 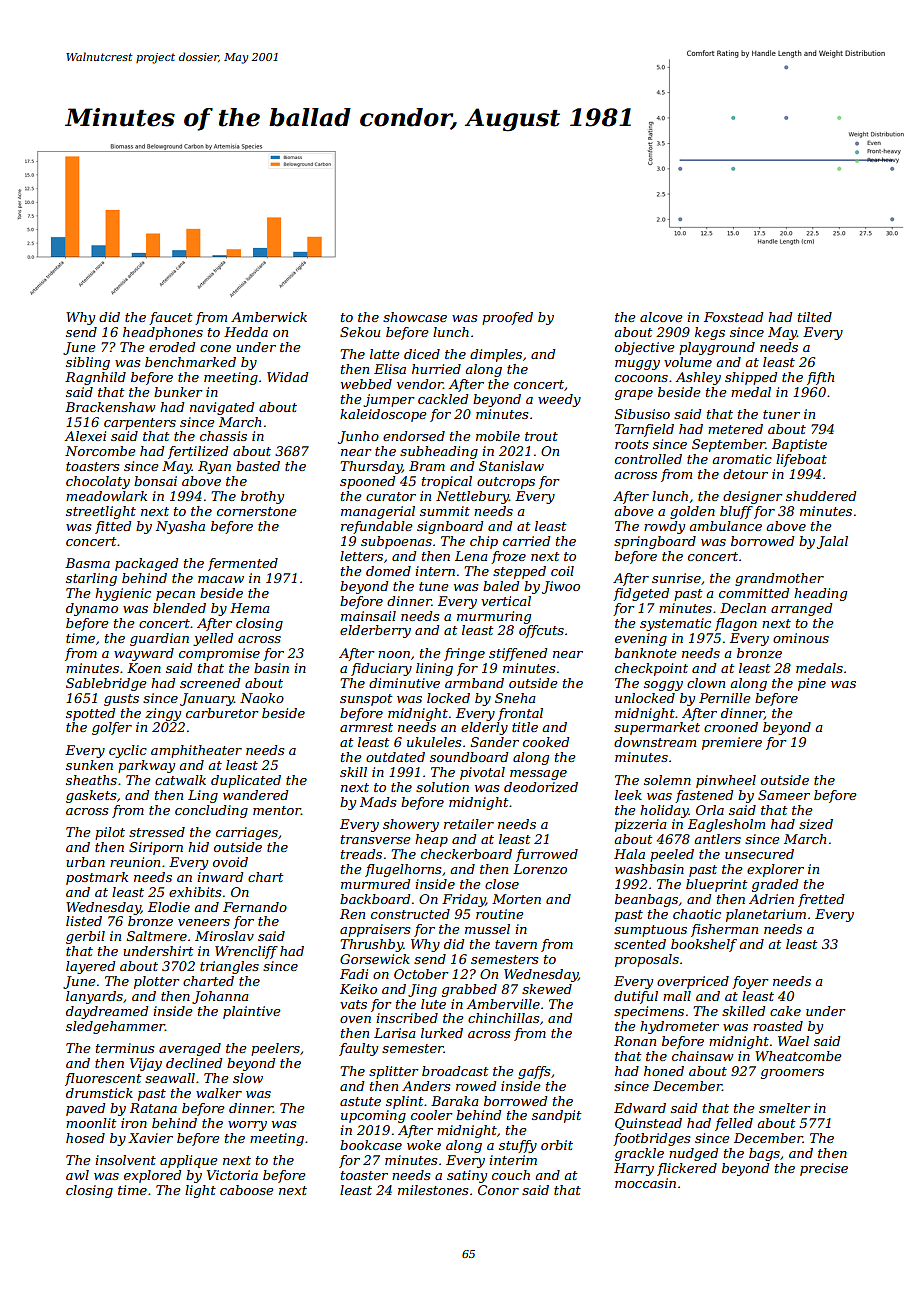 What do you see at coordinates (85, 436) in the page?
I see `Alexei` at bounding box center [85, 436].
